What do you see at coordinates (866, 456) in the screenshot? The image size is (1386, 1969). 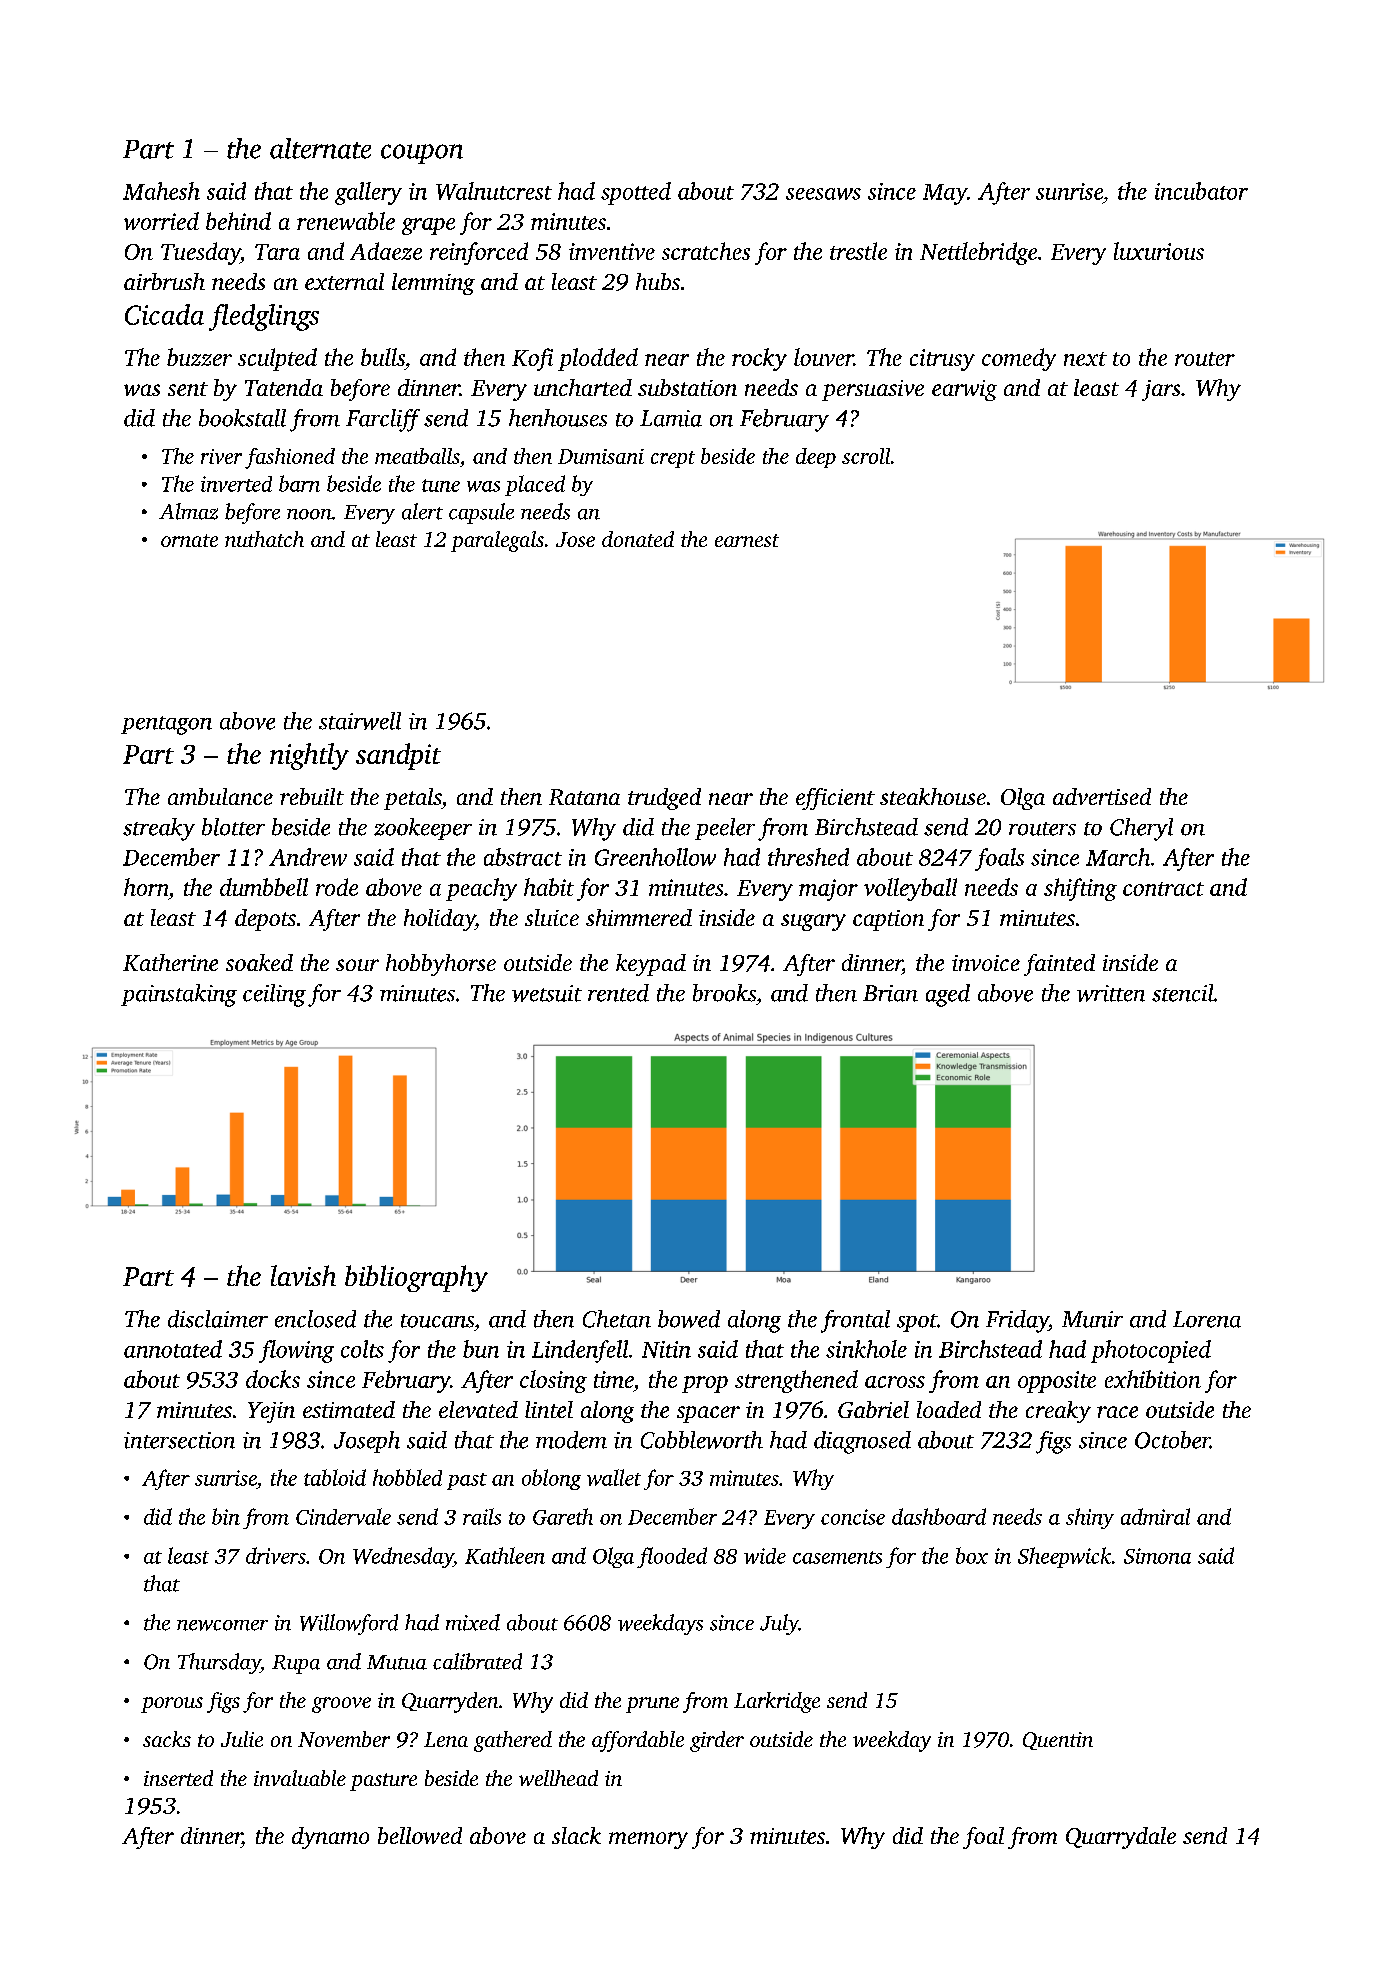 I see `scroll` at bounding box center [866, 456].
